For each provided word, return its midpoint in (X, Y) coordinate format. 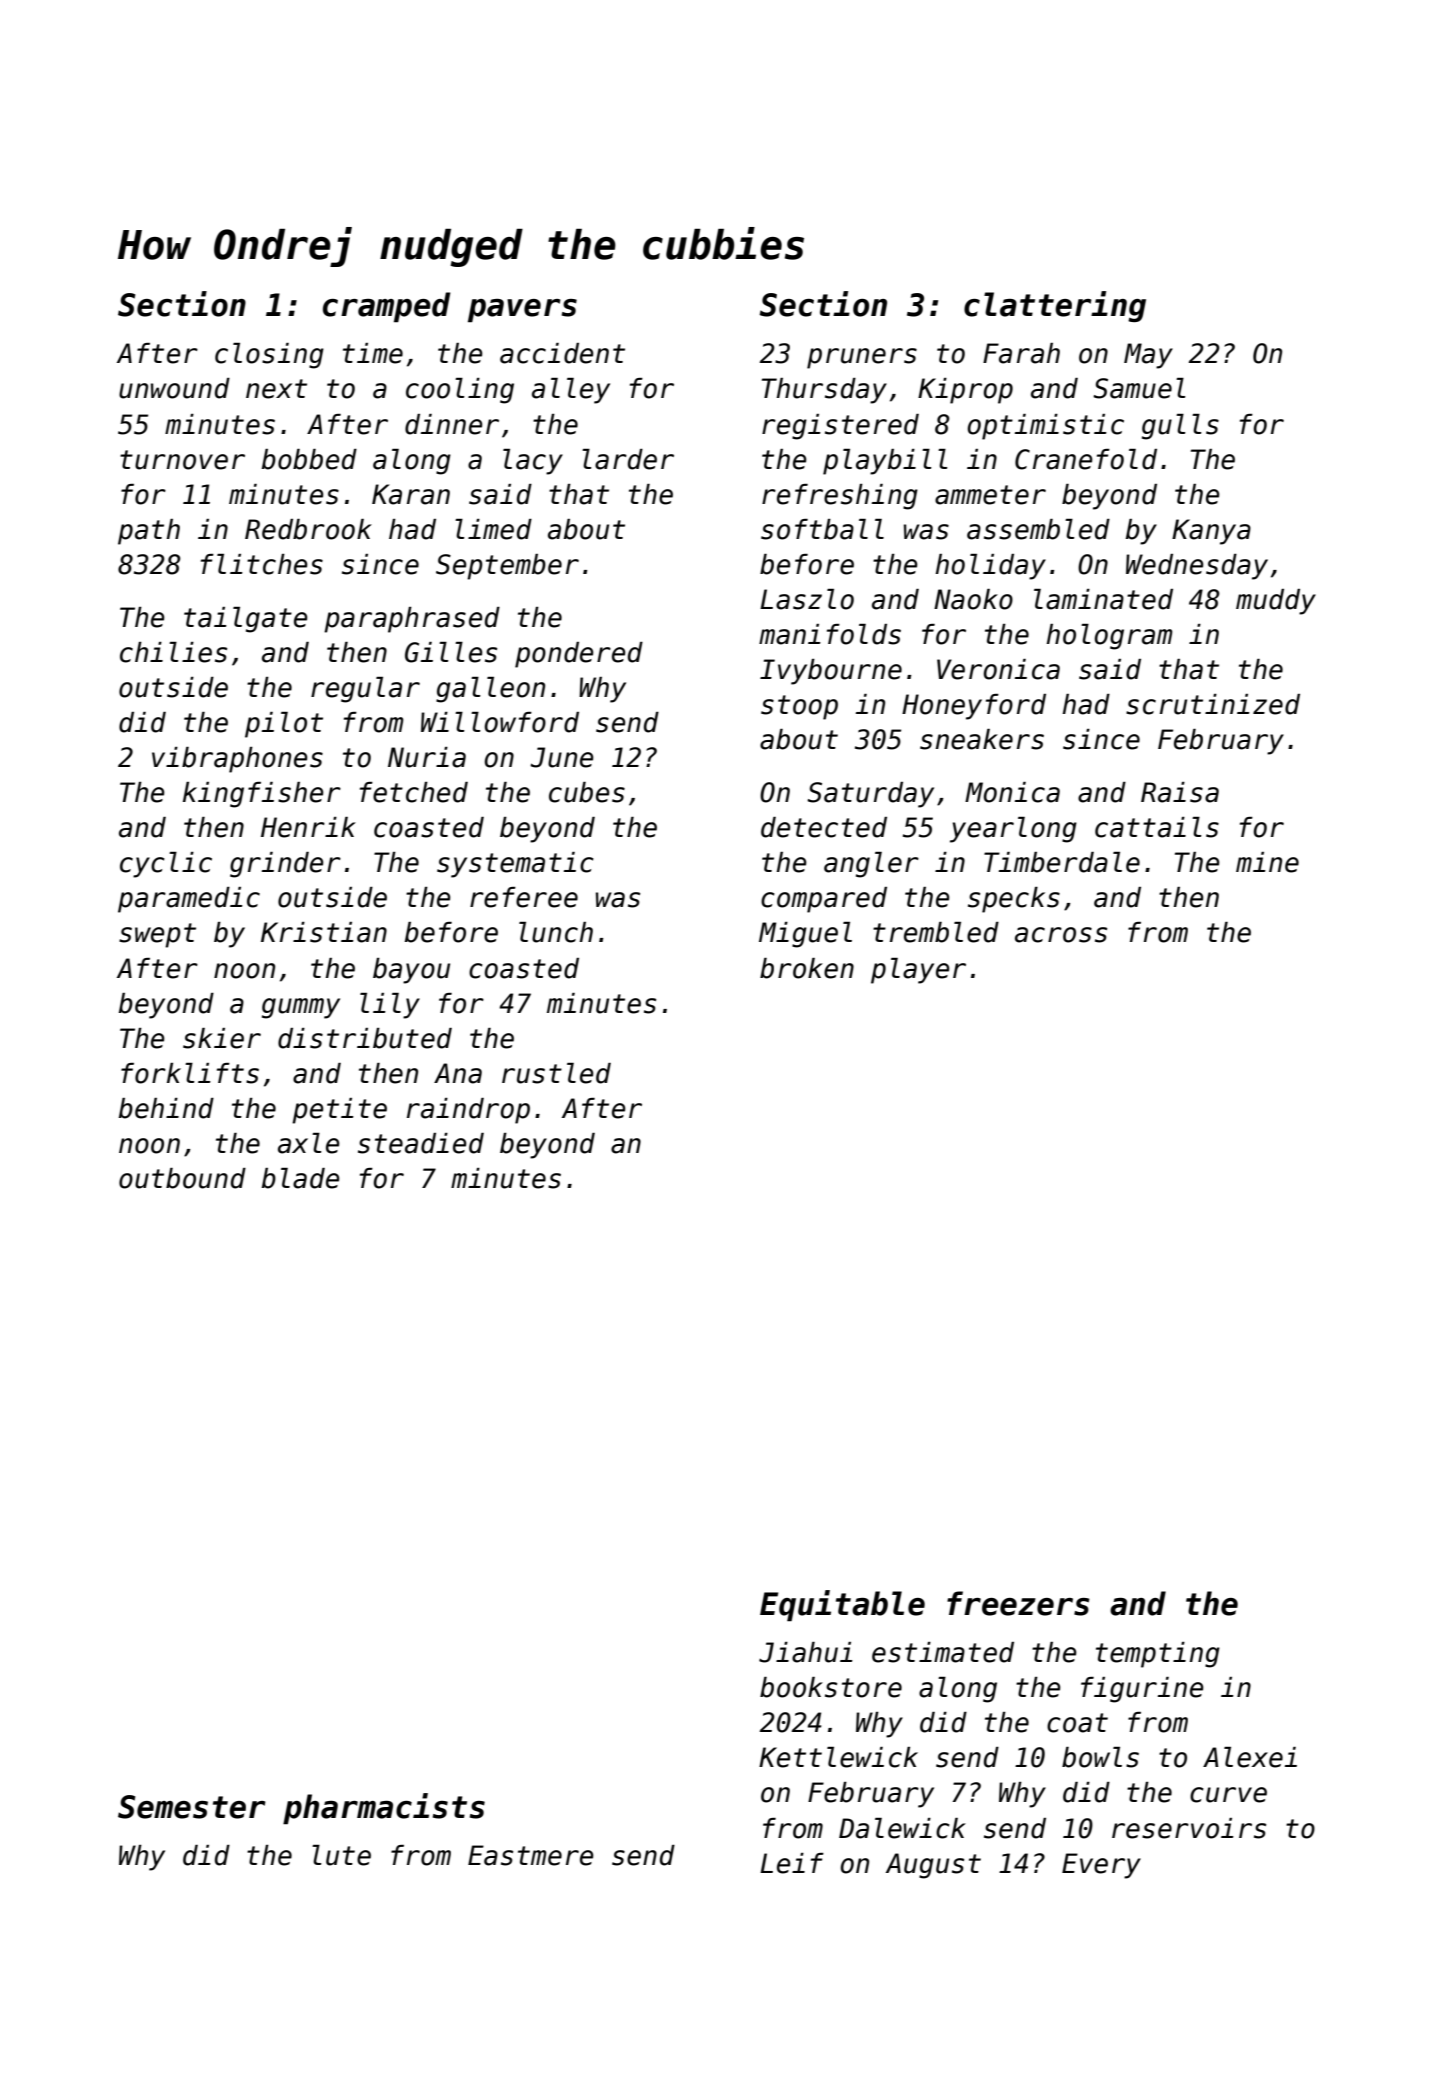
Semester (192, 1807)
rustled (556, 1073)
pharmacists (384, 1809)
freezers (1018, 1603)
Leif (792, 1863)
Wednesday (1197, 567)
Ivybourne (831, 672)
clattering (1055, 306)
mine (1267, 862)
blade (301, 1178)
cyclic (166, 865)
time (373, 353)
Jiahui (806, 1652)
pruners (862, 358)
